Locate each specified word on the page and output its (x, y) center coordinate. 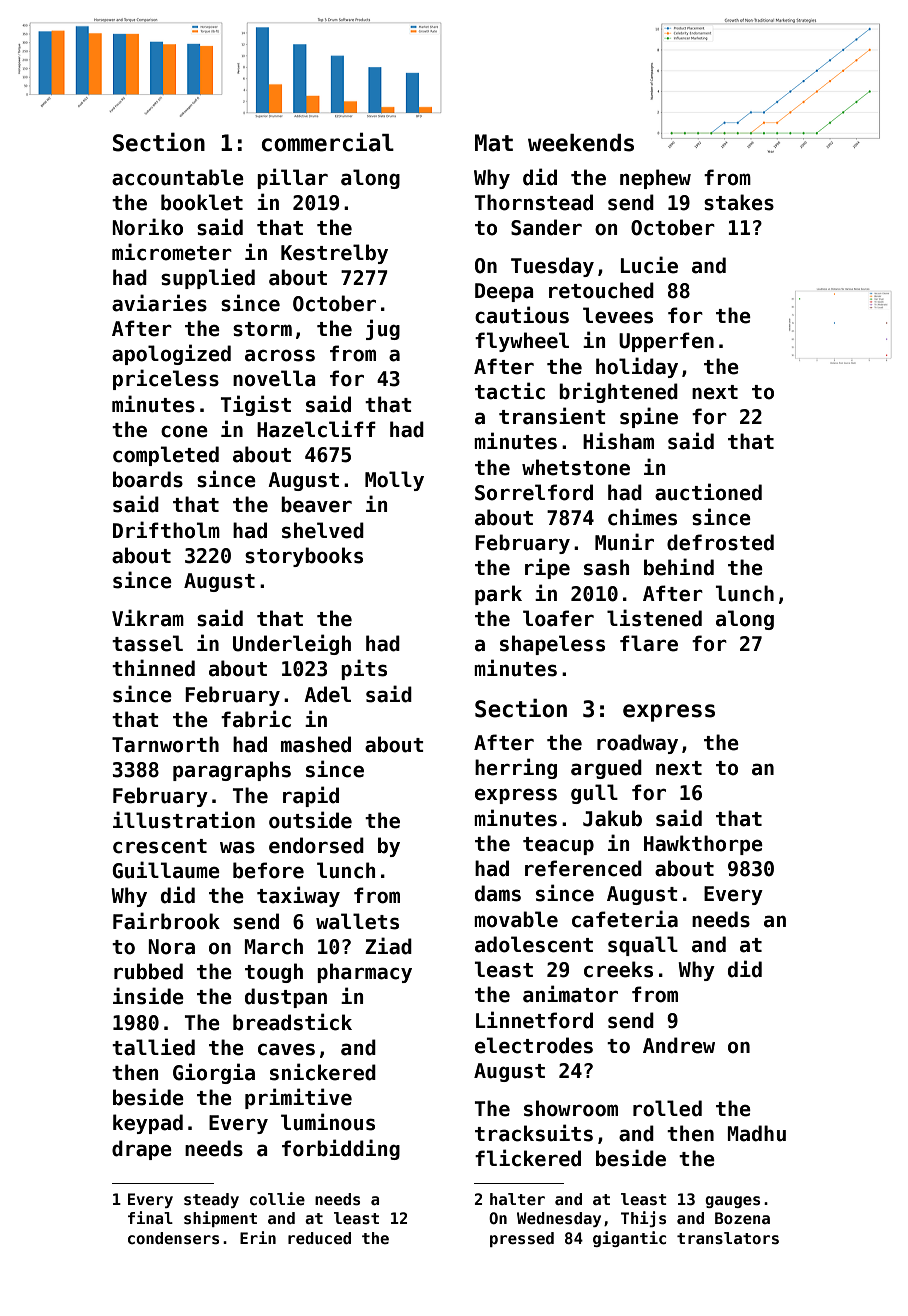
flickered (528, 1158)
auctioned (708, 492)
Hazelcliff (316, 429)
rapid (311, 796)
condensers (173, 1238)
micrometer (172, 252)
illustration (184, 820)
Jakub (612, 818)
